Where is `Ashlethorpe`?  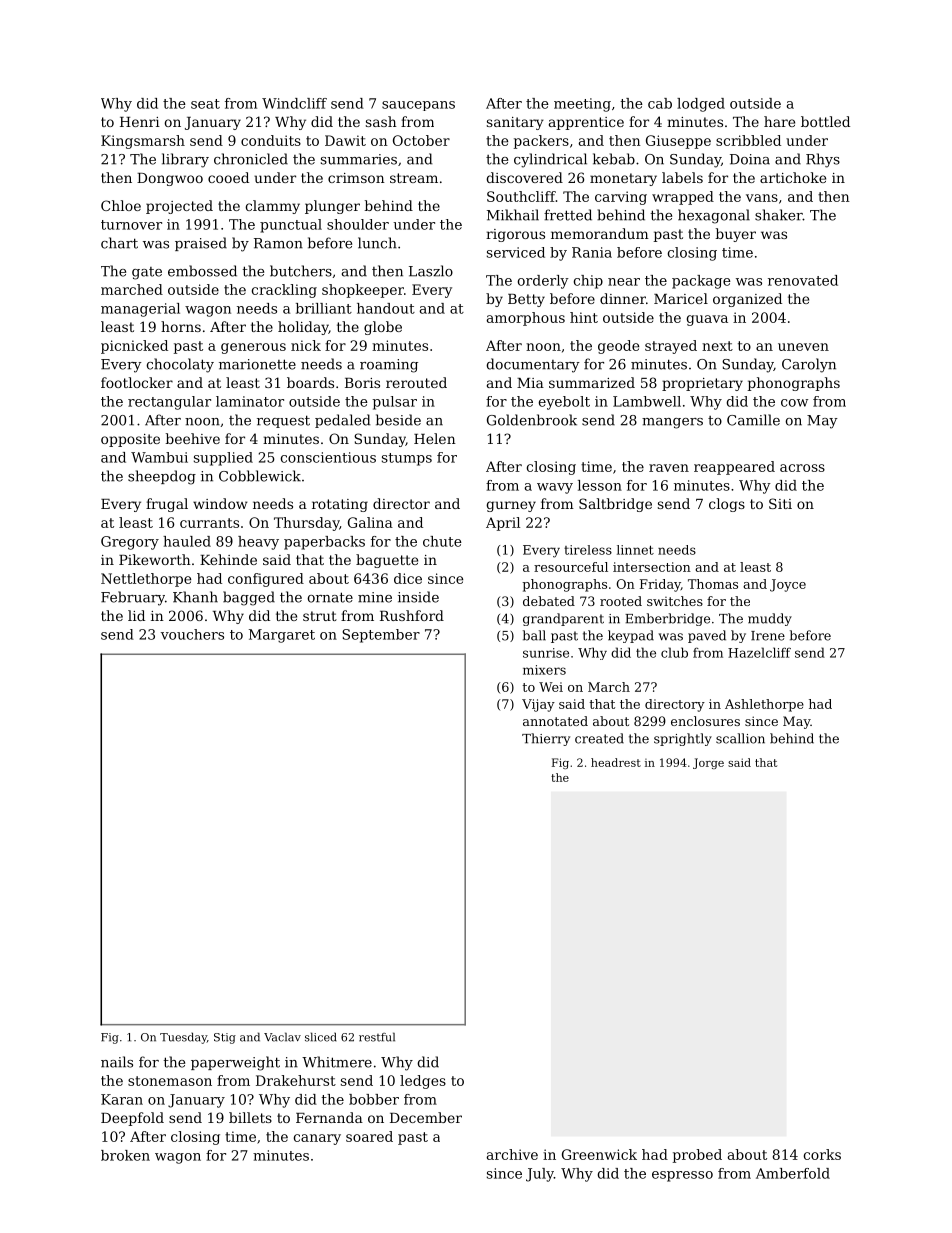
Ashlethorpe is located at coordinates (764, 705).
